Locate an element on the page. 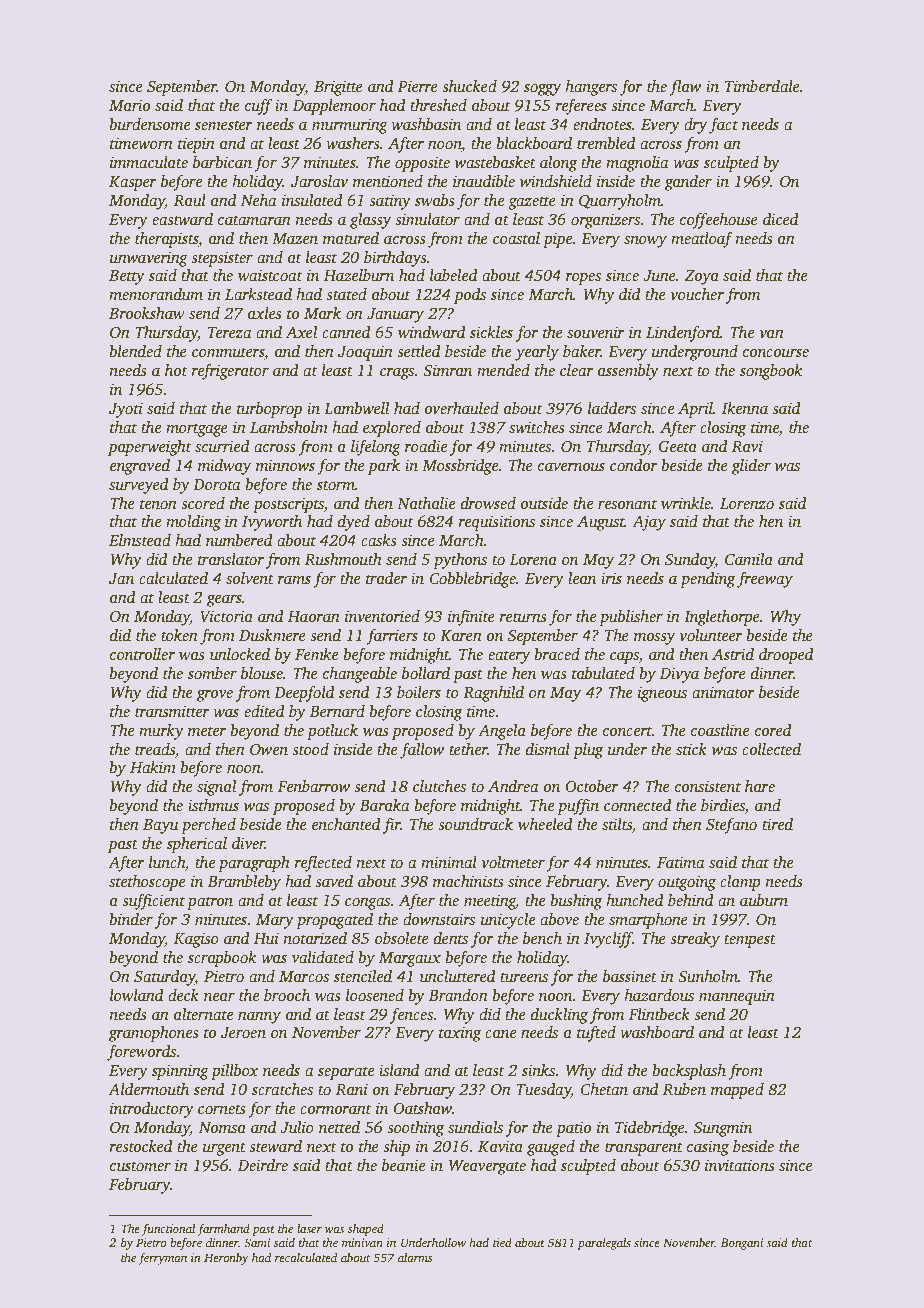 The height and width of the document is (1308, 924). Pierre is located at coordinates (417, 86).
